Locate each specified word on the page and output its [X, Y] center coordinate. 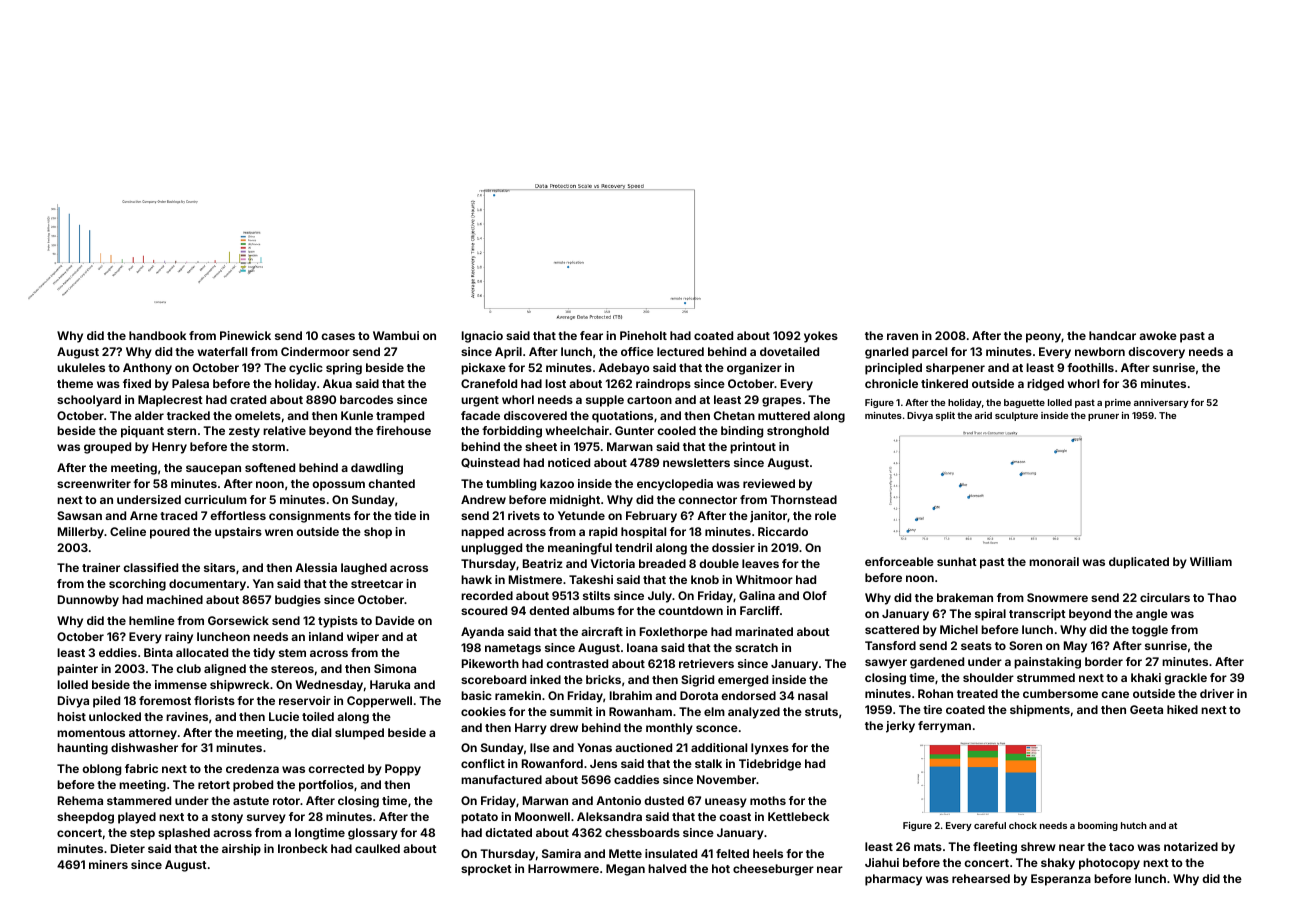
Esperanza [1061, 880]
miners [108, 864]
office [637, 351]
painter [77, 670]
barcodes [366, 399]
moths [768, 800]
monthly [669, 729]
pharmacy [893, 880]
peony [1043, 338]
